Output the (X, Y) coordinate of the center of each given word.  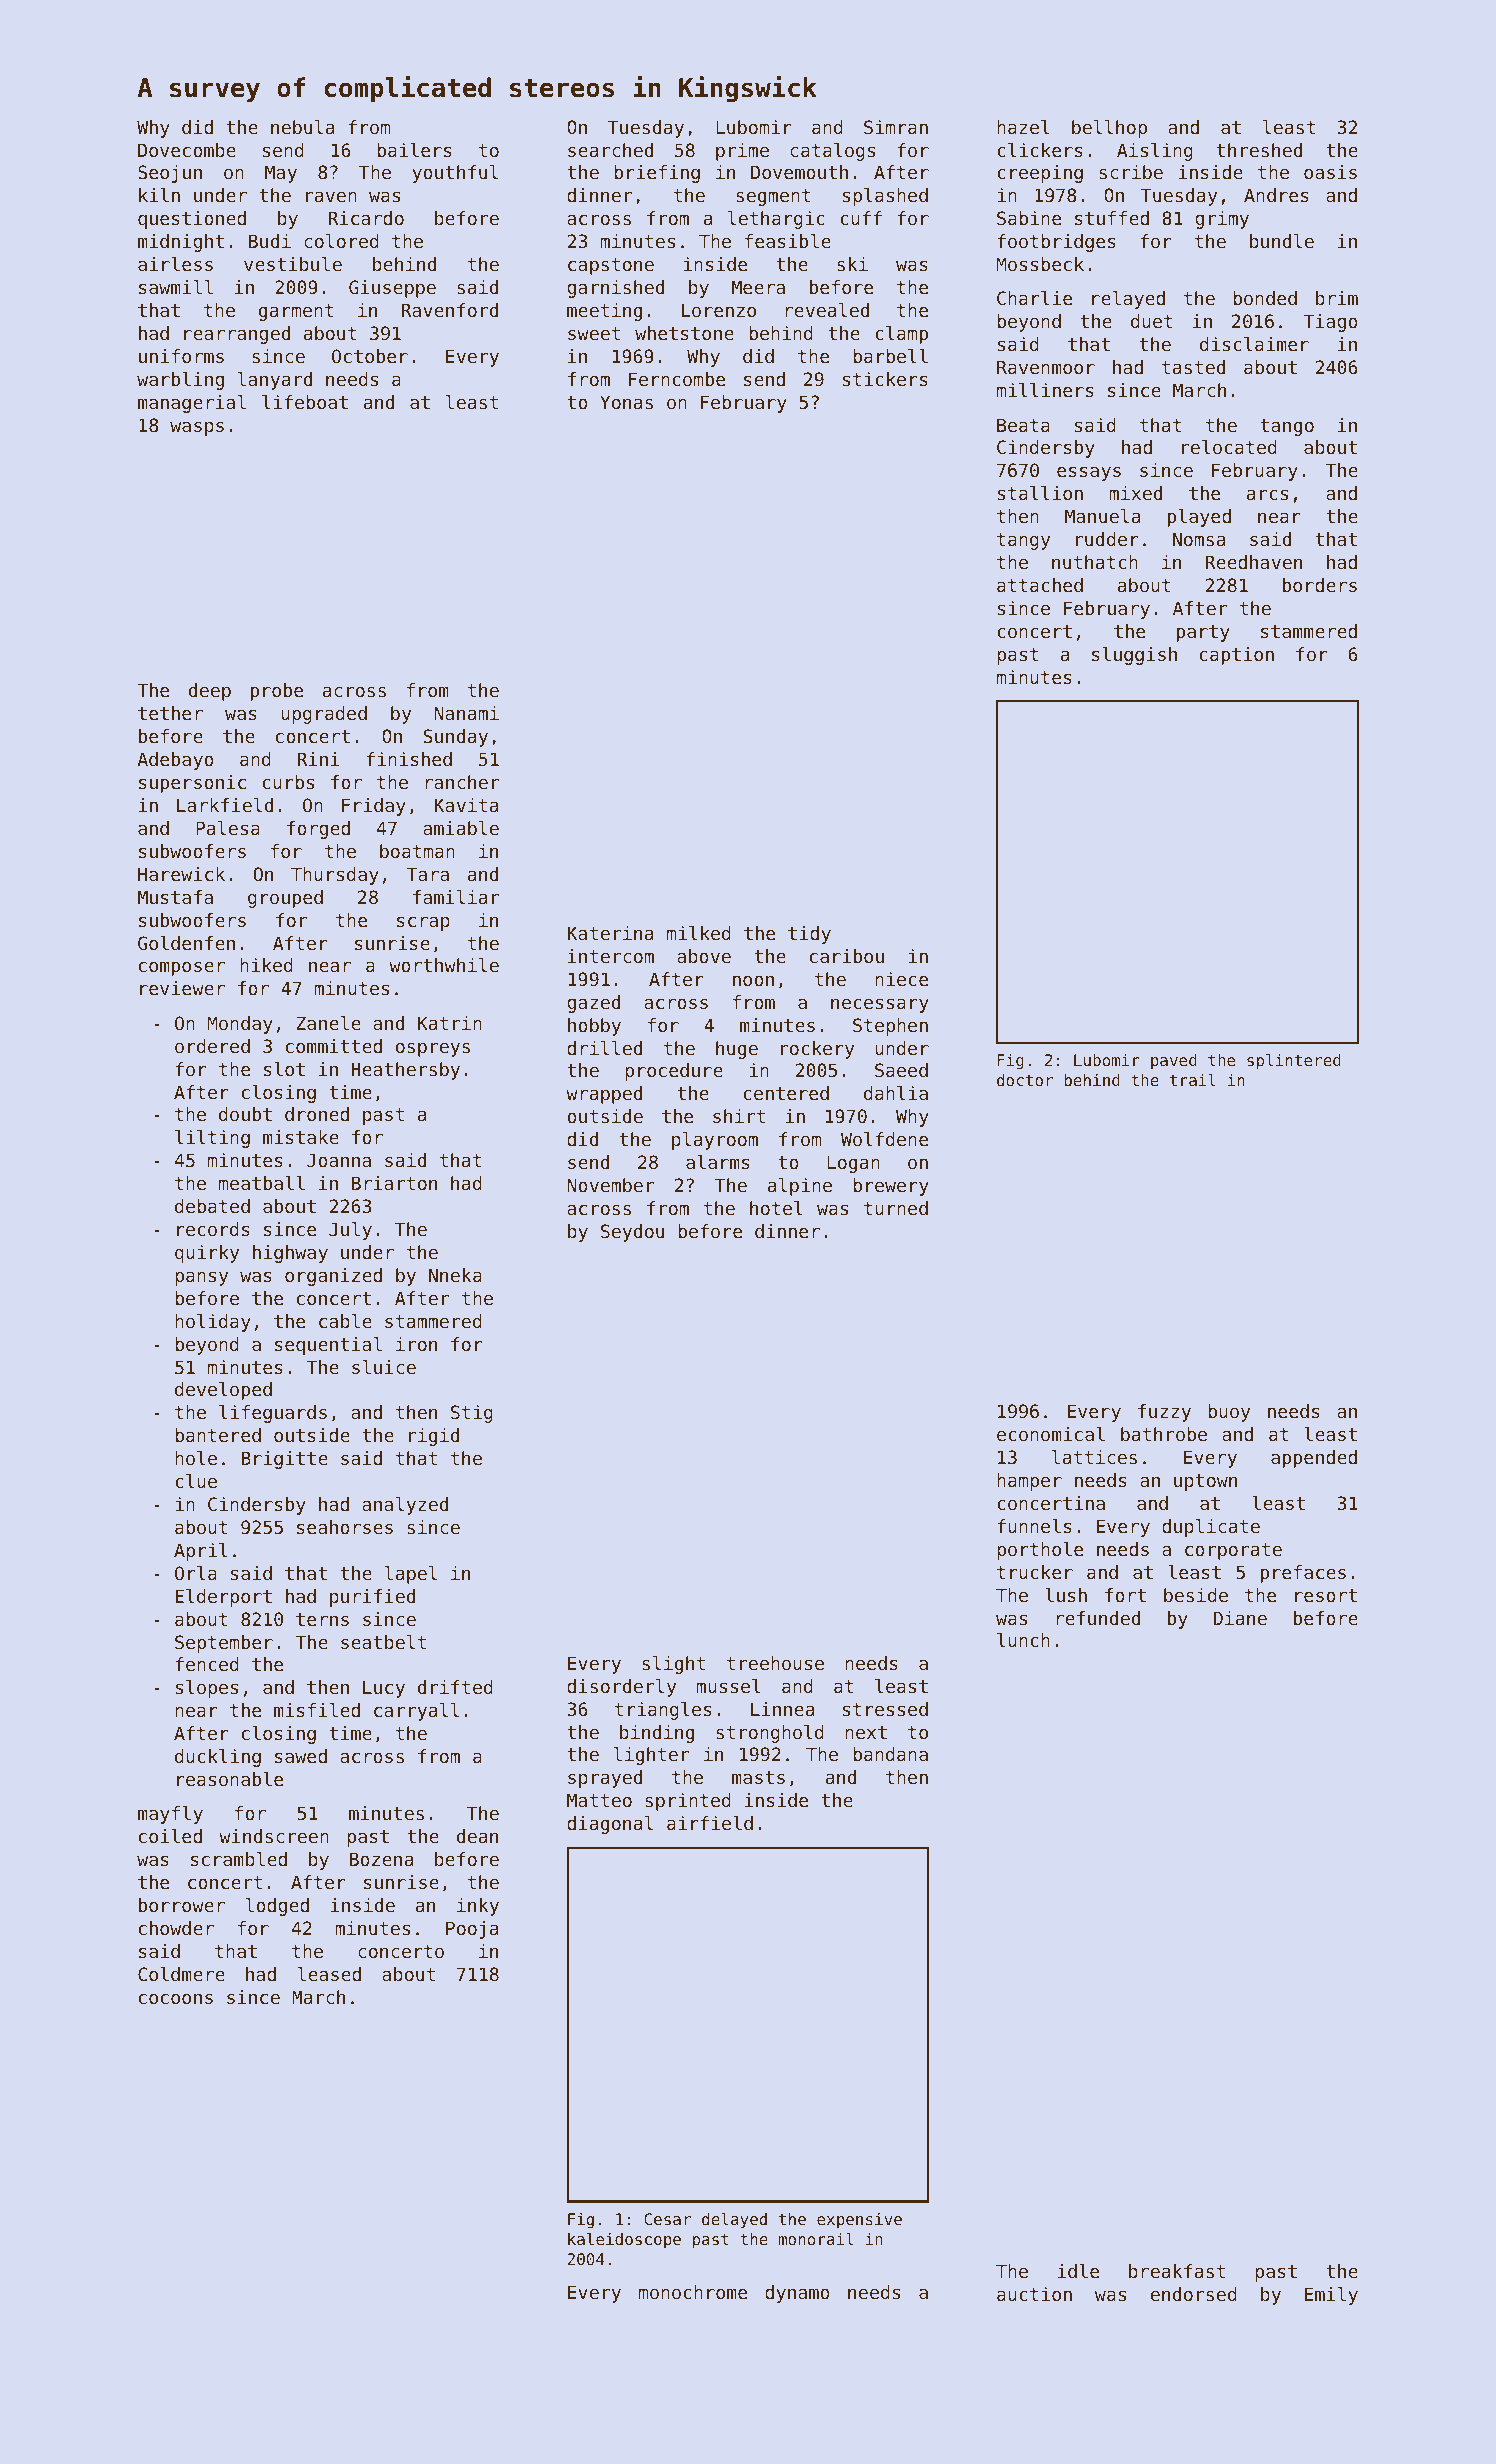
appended (1314, 1459)
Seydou (632, 1233)
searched (610, 150)
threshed (1259, 150)
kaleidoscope (624, 2240)
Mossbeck (1040, 264)
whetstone (684, 333)
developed (223, 1391)
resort (1326, 1595)
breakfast (1177, 2271)
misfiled (317, 1710)
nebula (302, 127)
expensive (859, 2220)
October (370, 356)
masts (758, 1777)
